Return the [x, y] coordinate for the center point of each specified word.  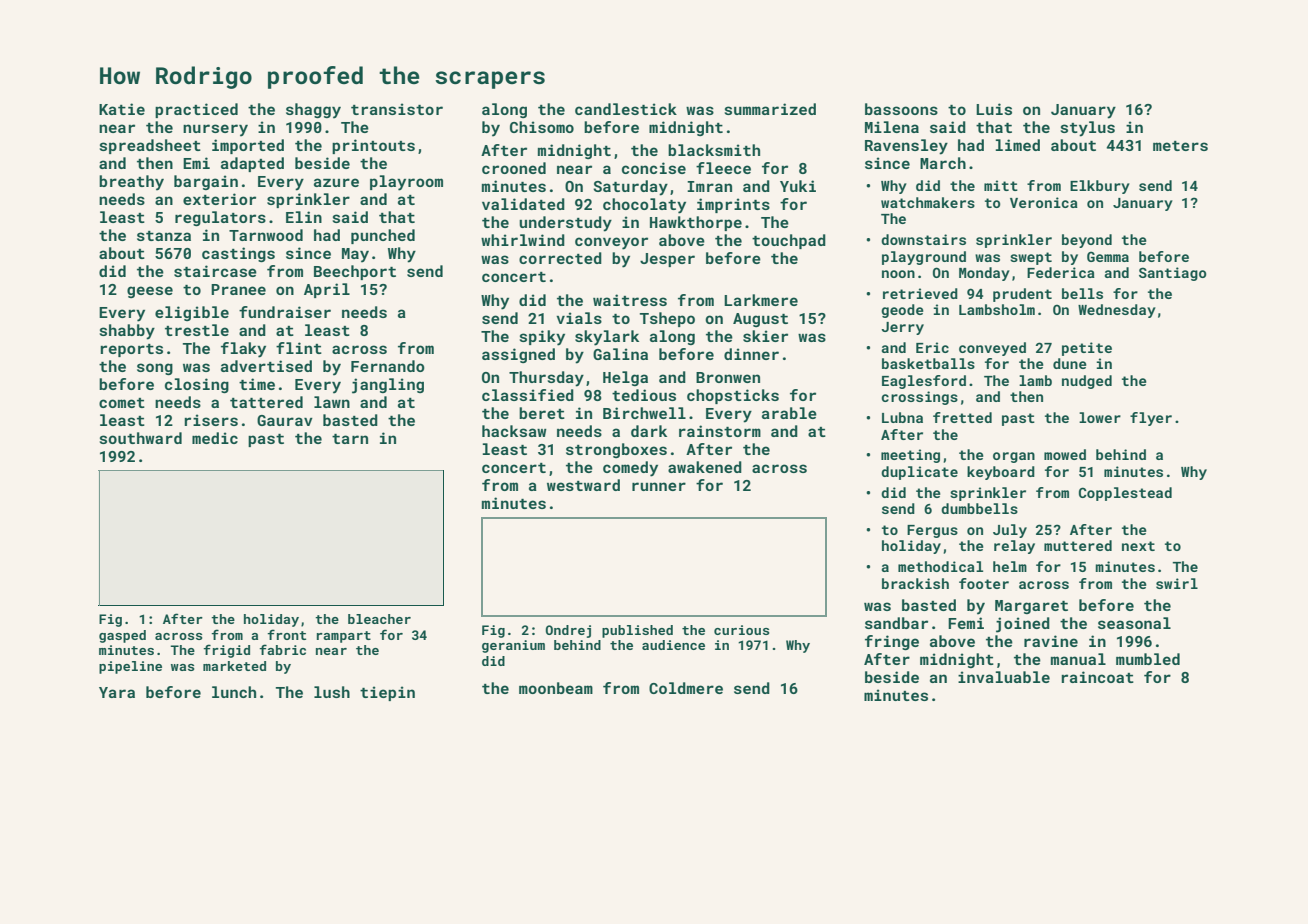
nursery [215, 130]
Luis [994, 109]
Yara [117, 692]
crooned [514, 168]
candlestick [626, 109]
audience [673, 645]
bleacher [379, 619]
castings [238, 254]
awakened [705, 467]
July [1010, 531]
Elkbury [1100, 187]
